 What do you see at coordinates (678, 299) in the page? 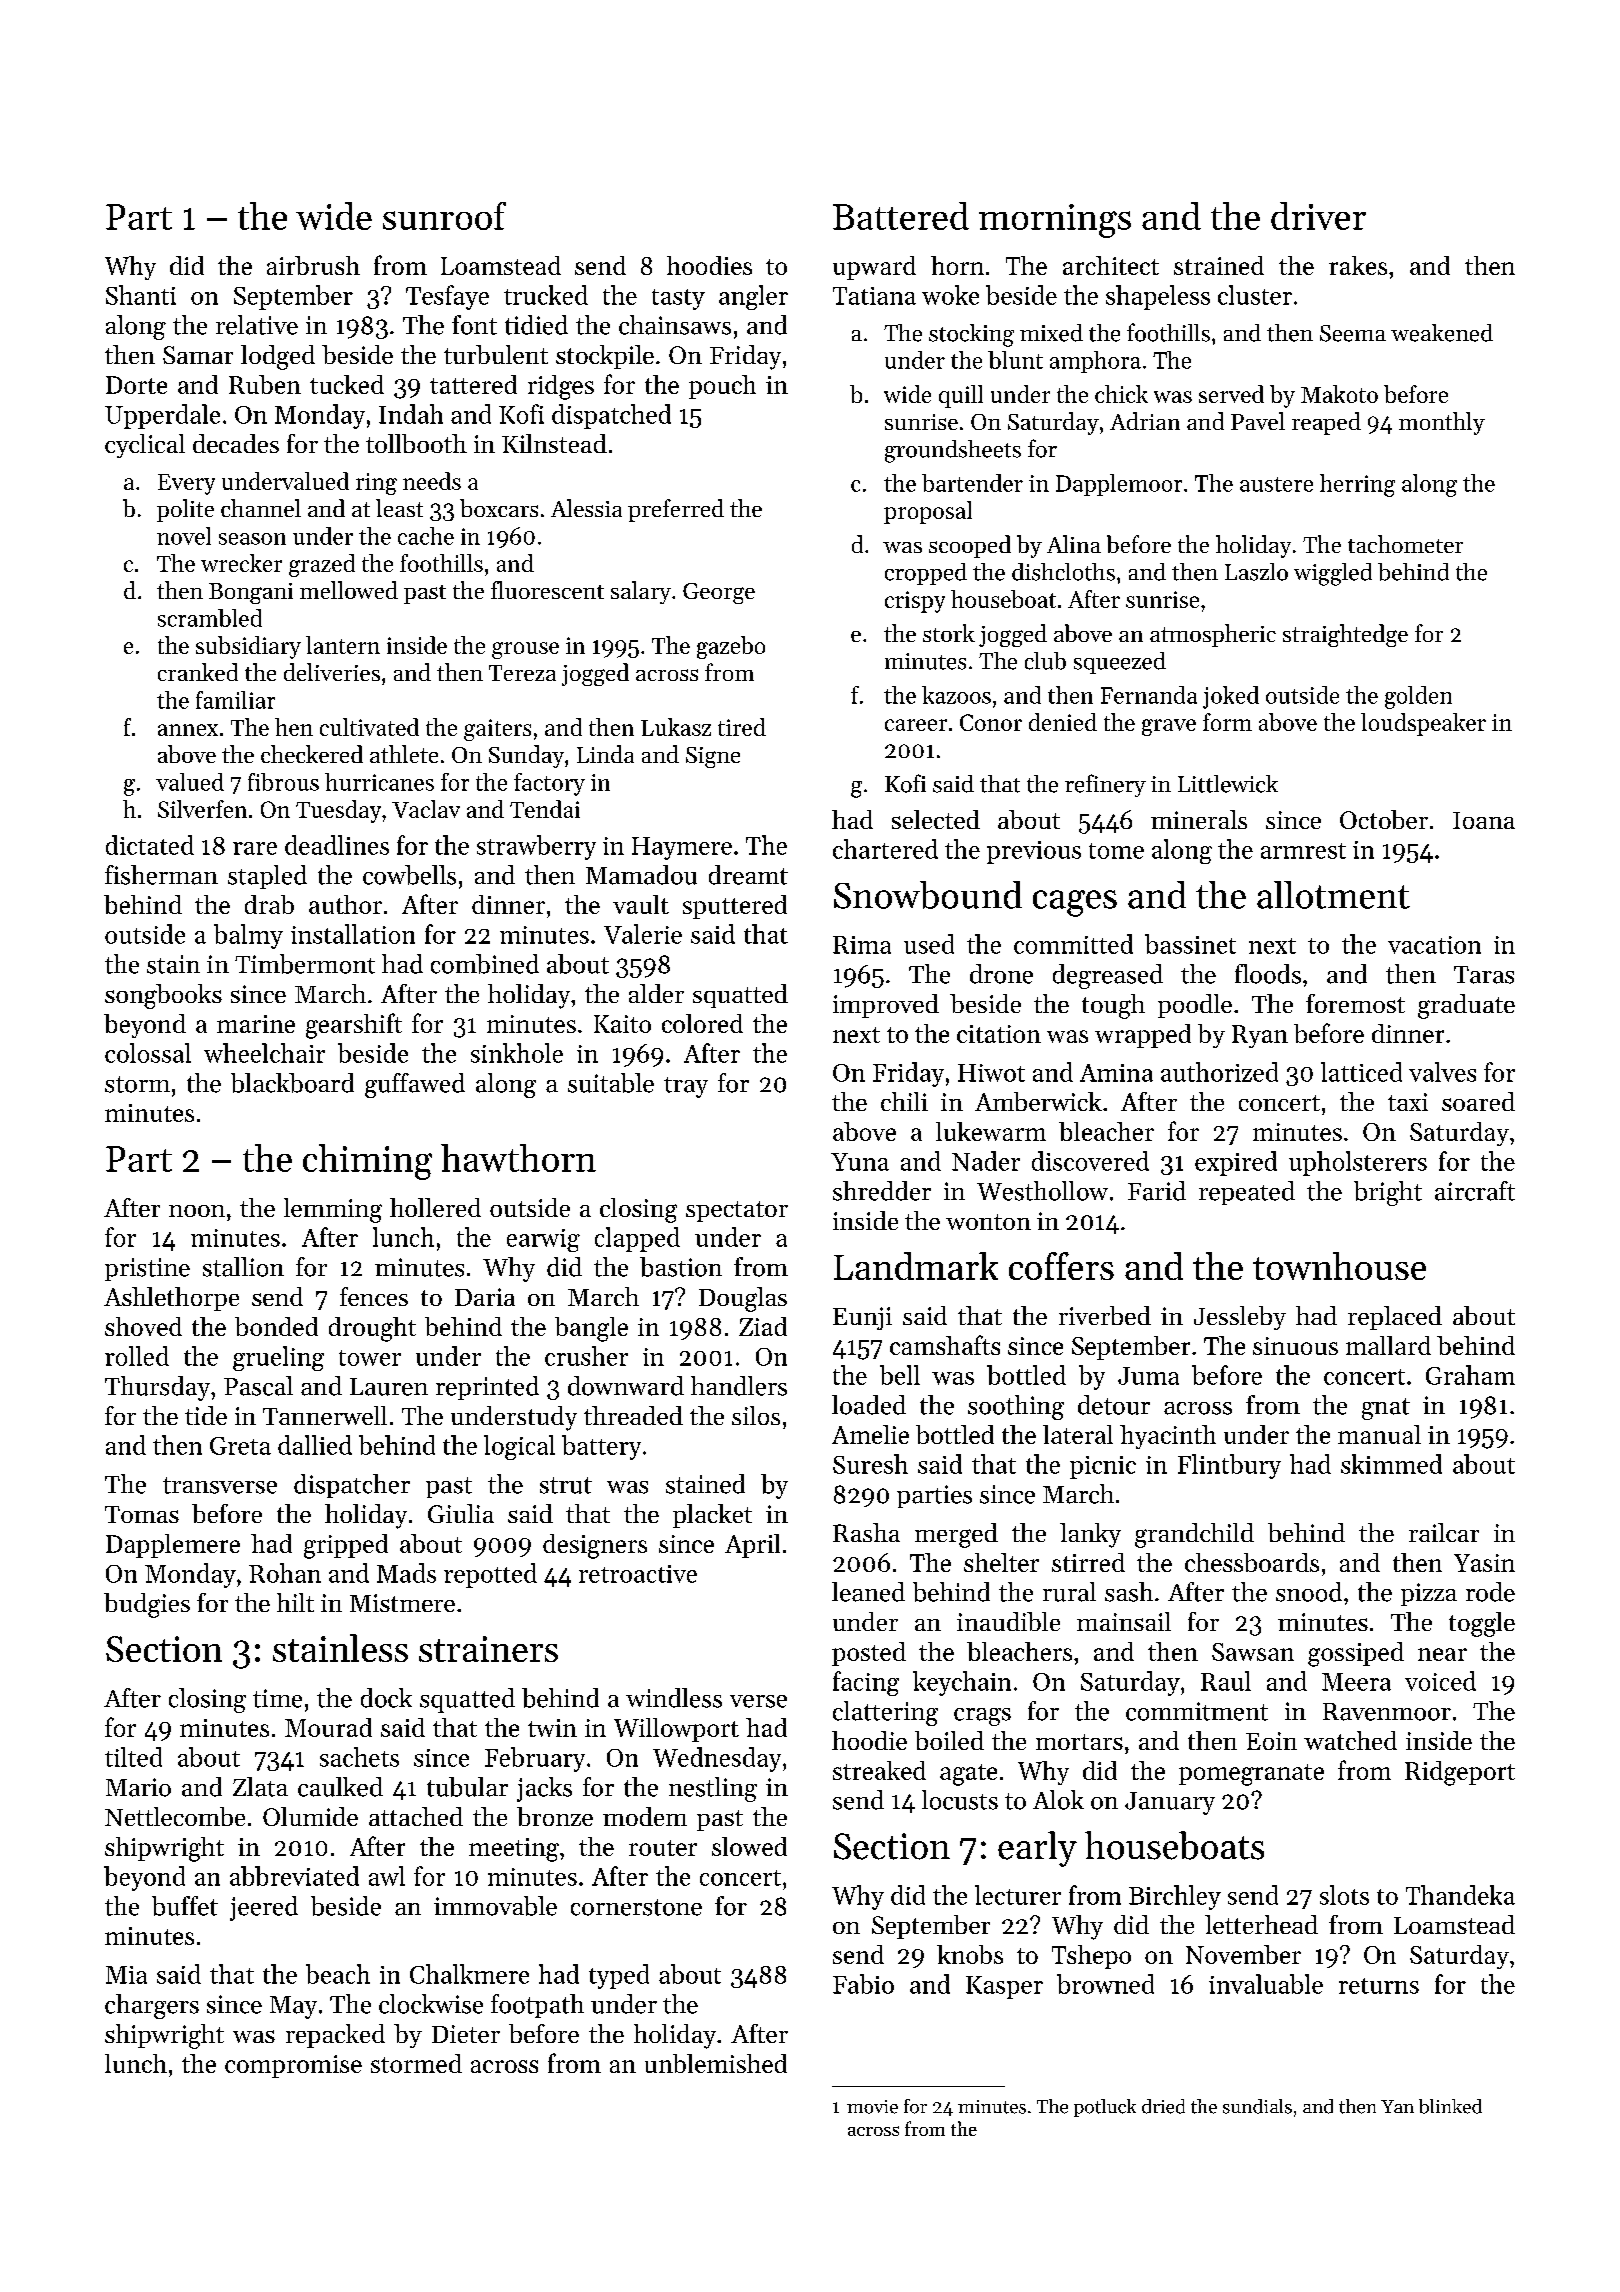
I see `tasty` at bounding box center [678, 299].
